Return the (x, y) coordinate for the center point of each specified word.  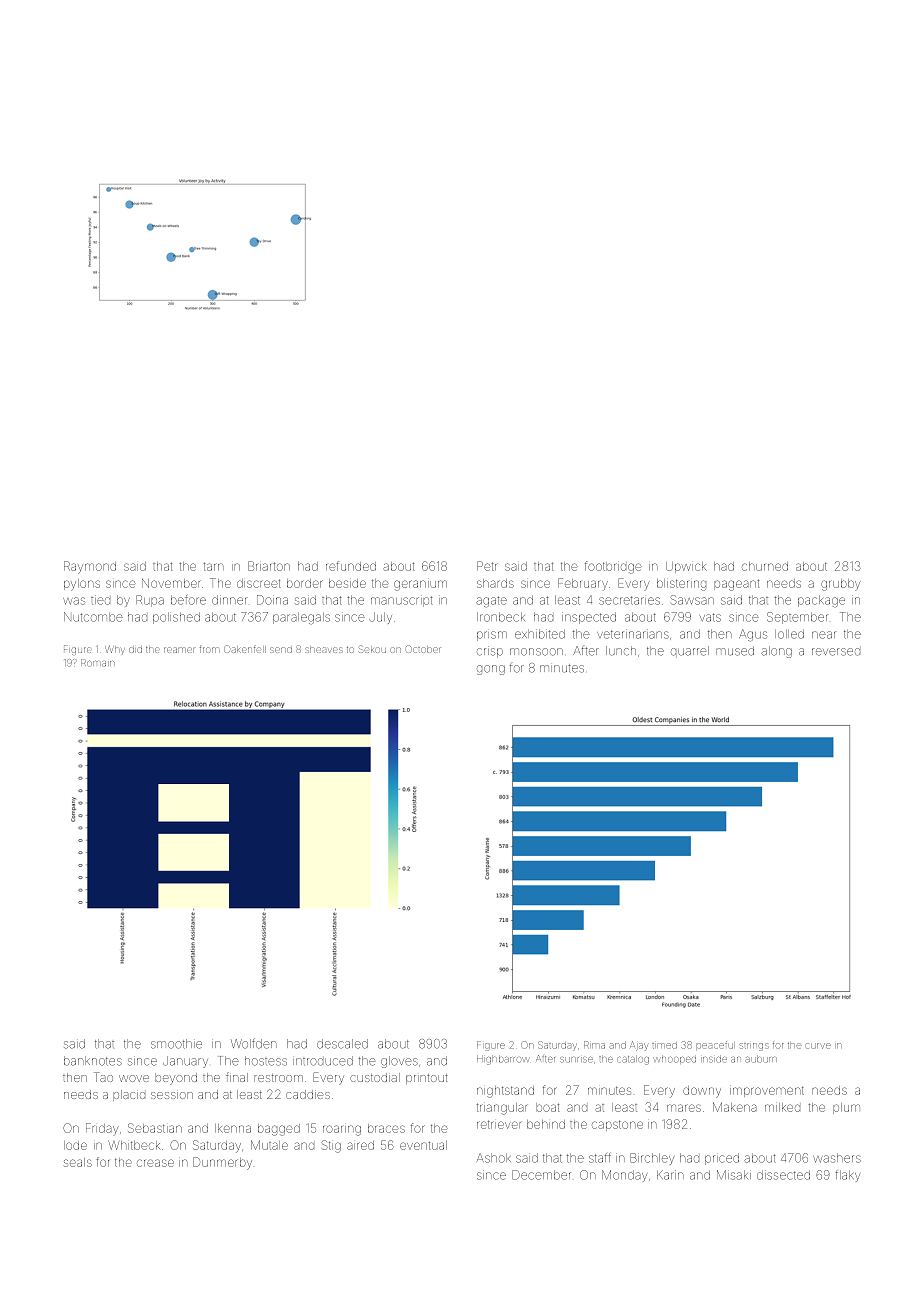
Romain (97, 662)
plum (846, 1108)
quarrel (690, 651)
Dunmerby (222, 1163)
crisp (490, 652)
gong (491, 670)
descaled (342, 1044)
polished (176, 618)
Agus (753, 635)
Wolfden (254, 1043)
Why (115, 650)
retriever (499, 1124)
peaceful (714, 1045)
